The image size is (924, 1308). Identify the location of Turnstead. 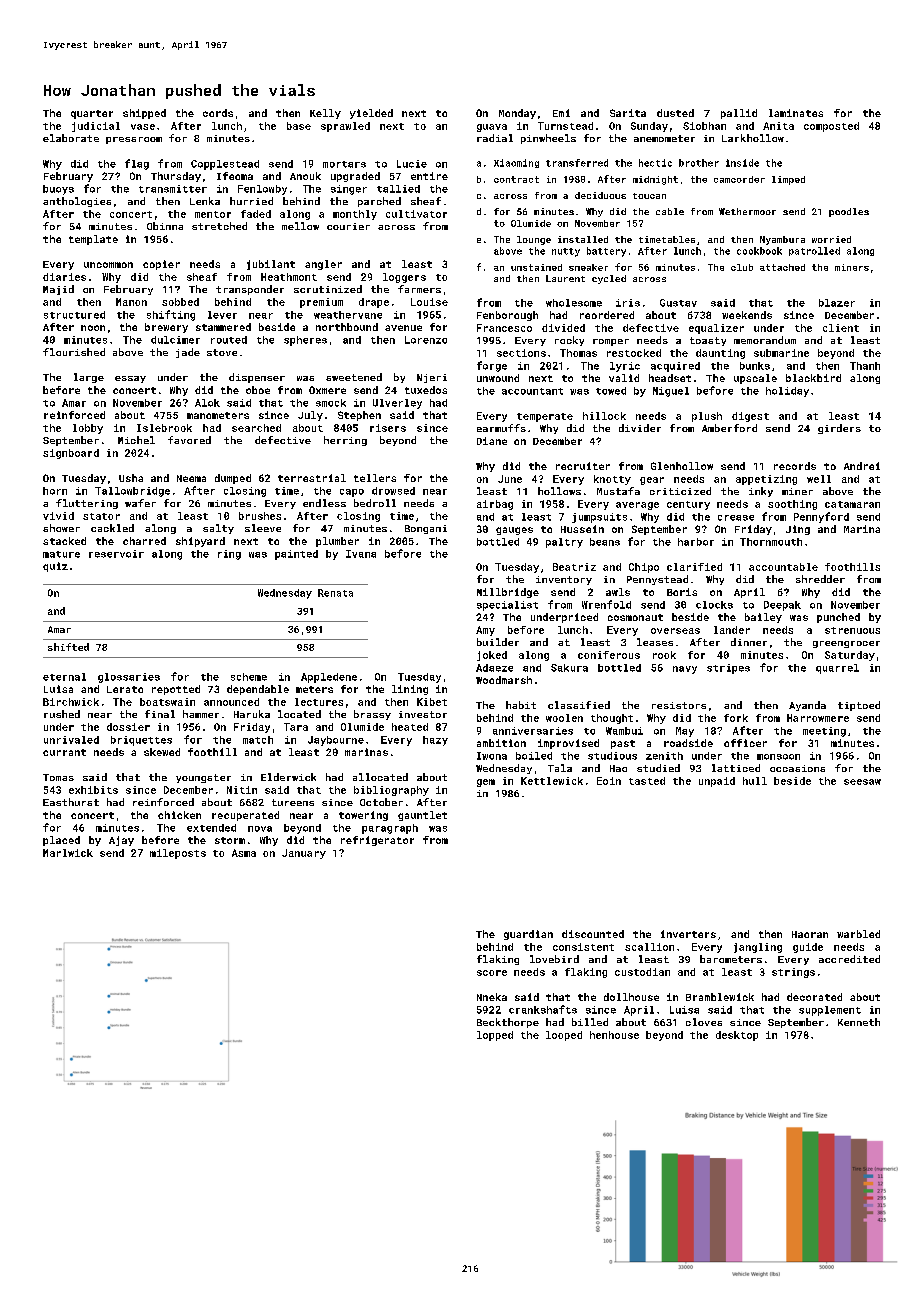
(565, 126).
